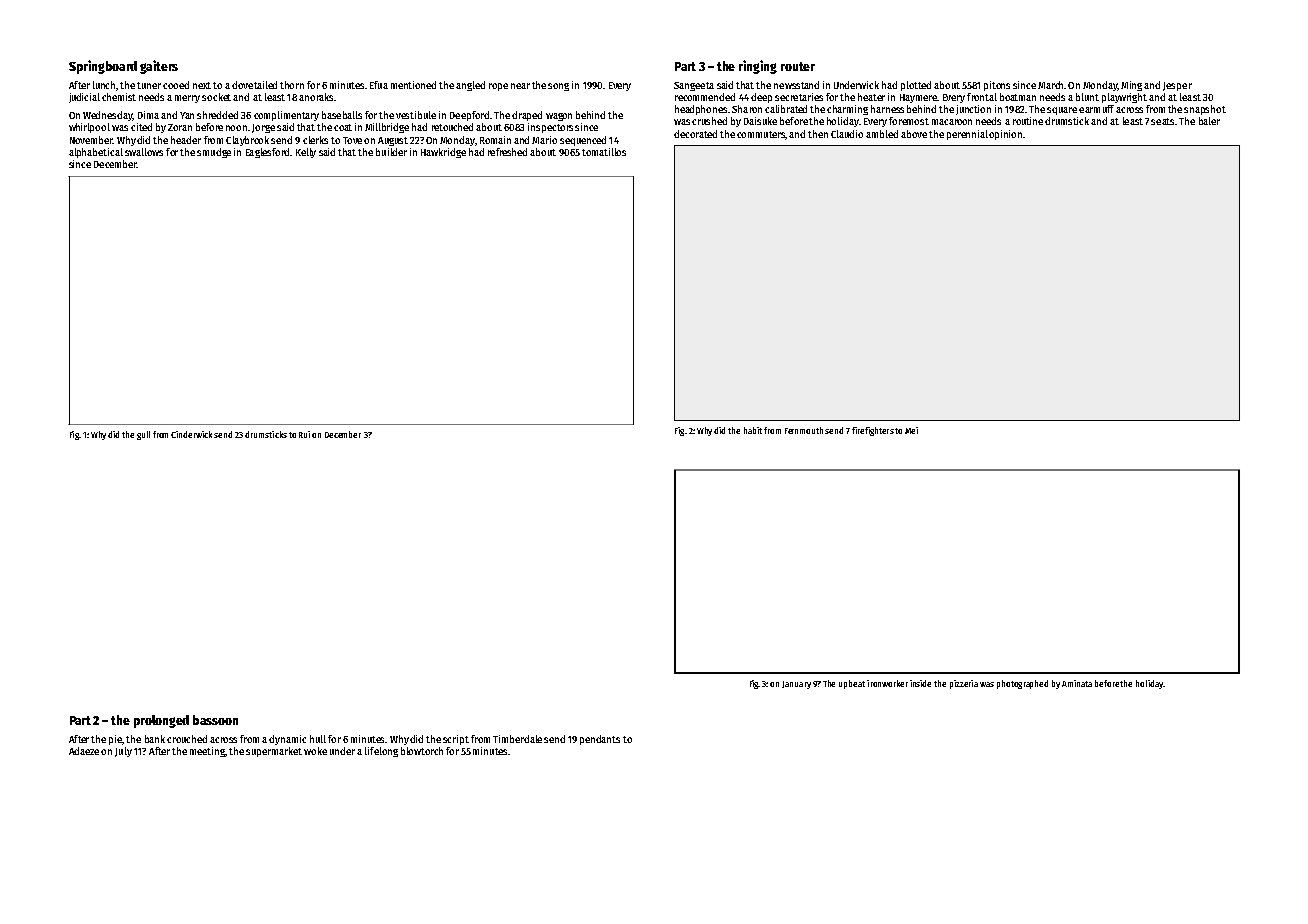 The image size is (1308, 924). Describe the element at coordinates (103, 67) in the image. I see `Springboard` at that location.
